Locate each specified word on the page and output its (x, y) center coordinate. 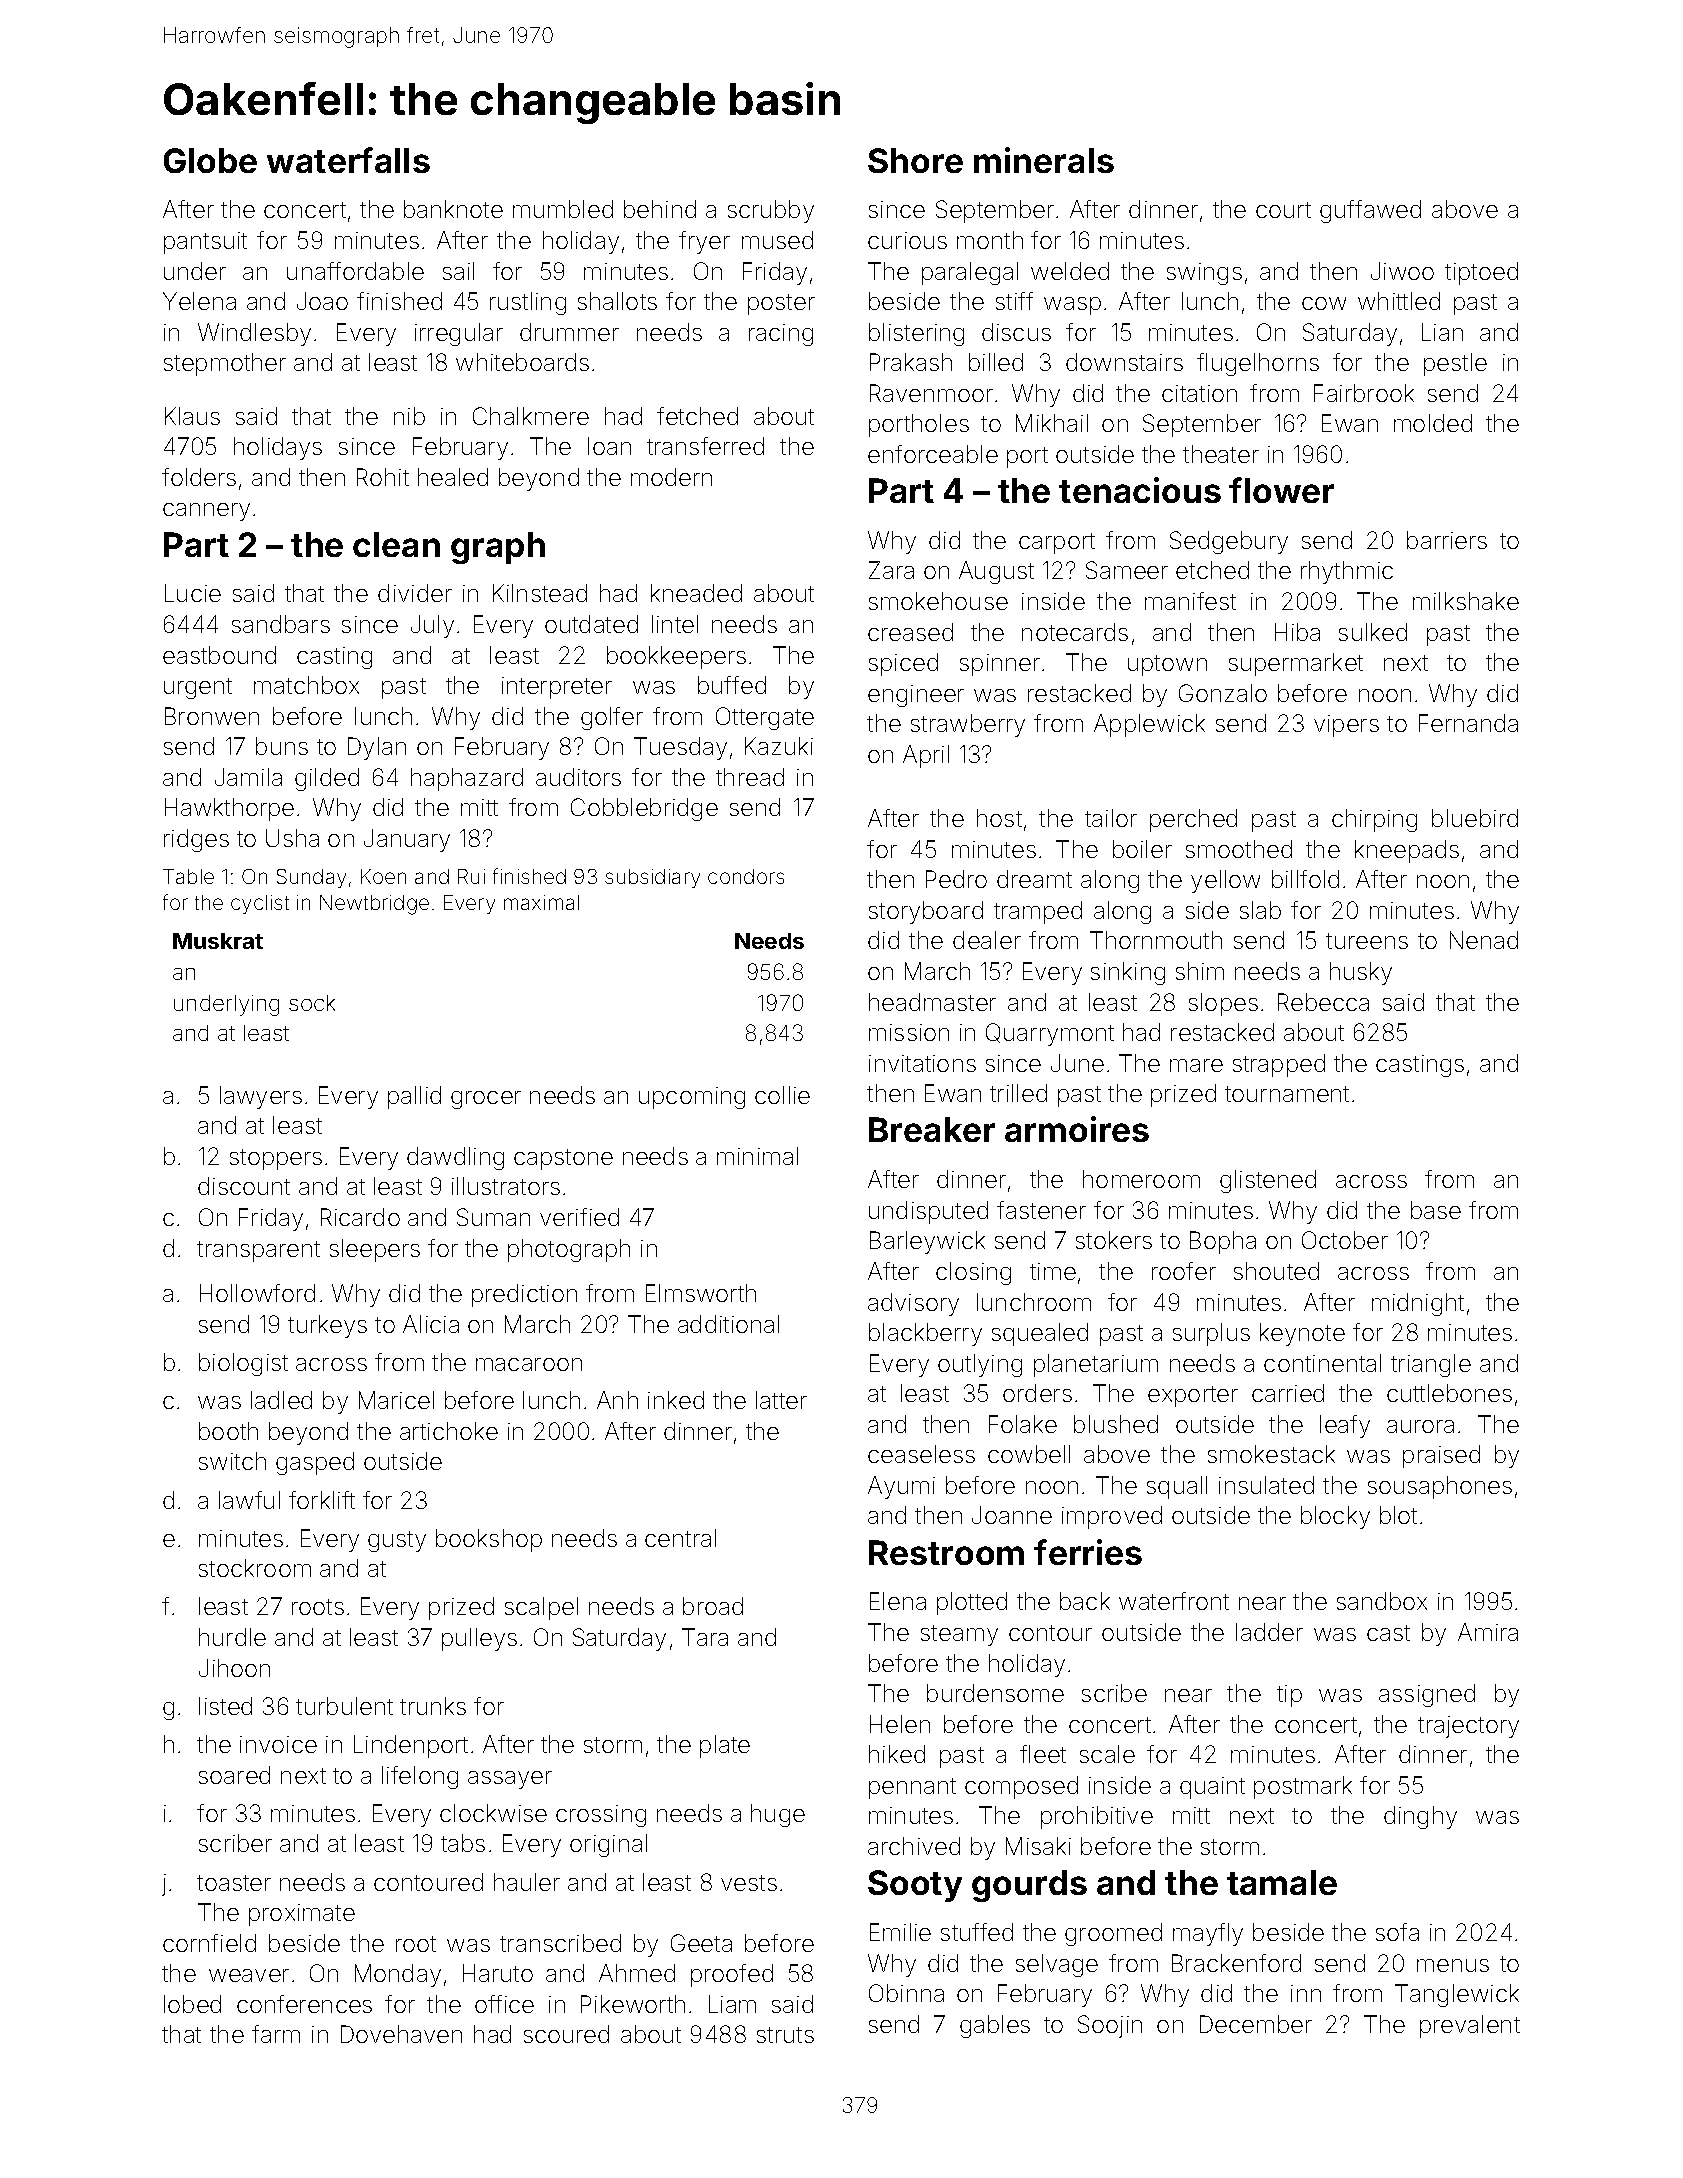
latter (781, 1400)
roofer (1184, 1271)
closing (973, 1273)
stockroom (255, 1568)
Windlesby (254, 334)
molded (1433, 423)
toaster (234, 1883)
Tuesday (680, 748)
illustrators (506, 1186)
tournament (1287, 1094)
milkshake (1466, 601)
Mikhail (1052, 423)
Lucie (193, 593)
